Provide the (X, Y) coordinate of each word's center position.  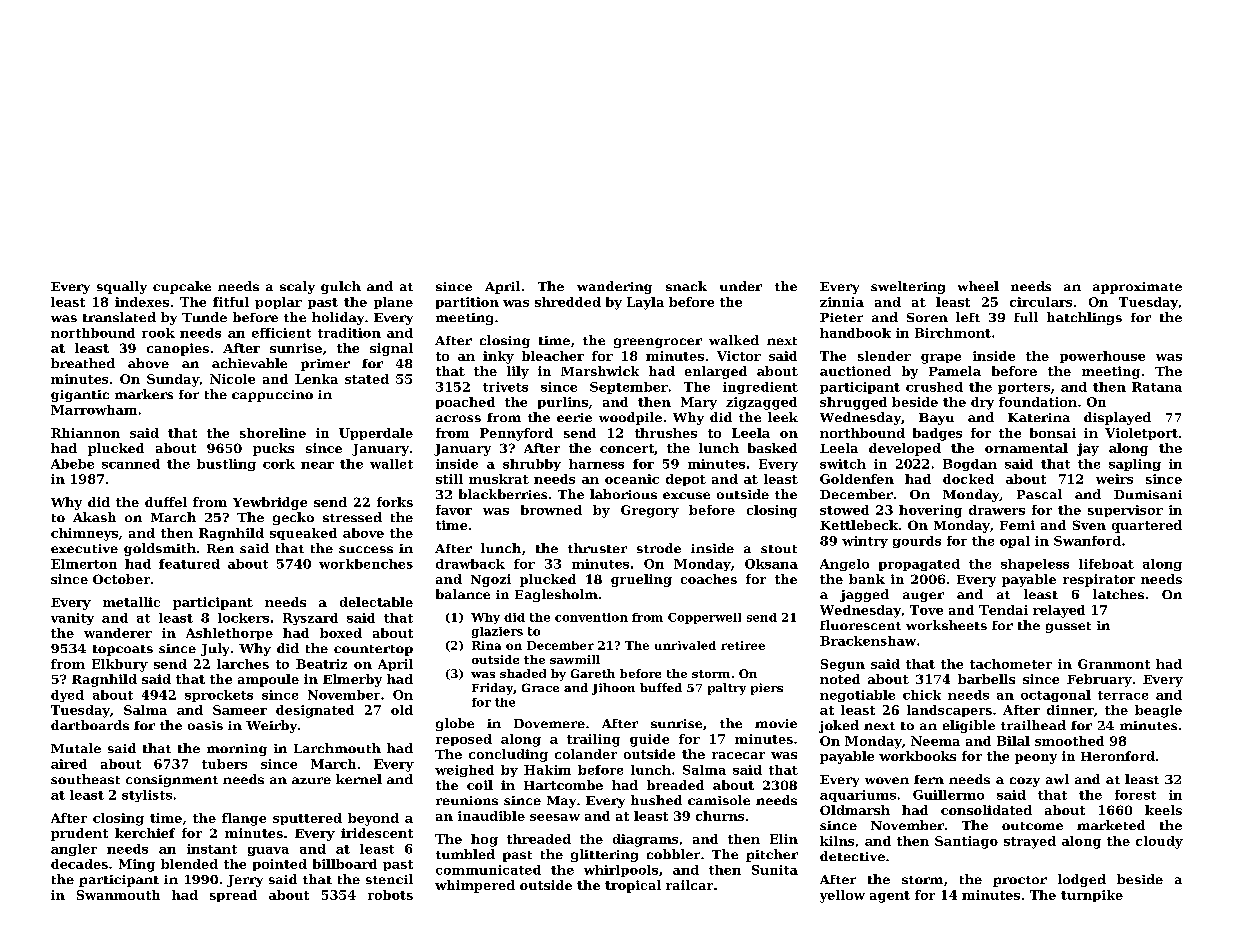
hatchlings (1084, 318)
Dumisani (1148, 494)
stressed (352, 517)
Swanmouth (118, 895)
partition (467, 303)
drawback (470, 564)
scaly (297, 287)
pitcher (772, 855)
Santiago (966, 842)
